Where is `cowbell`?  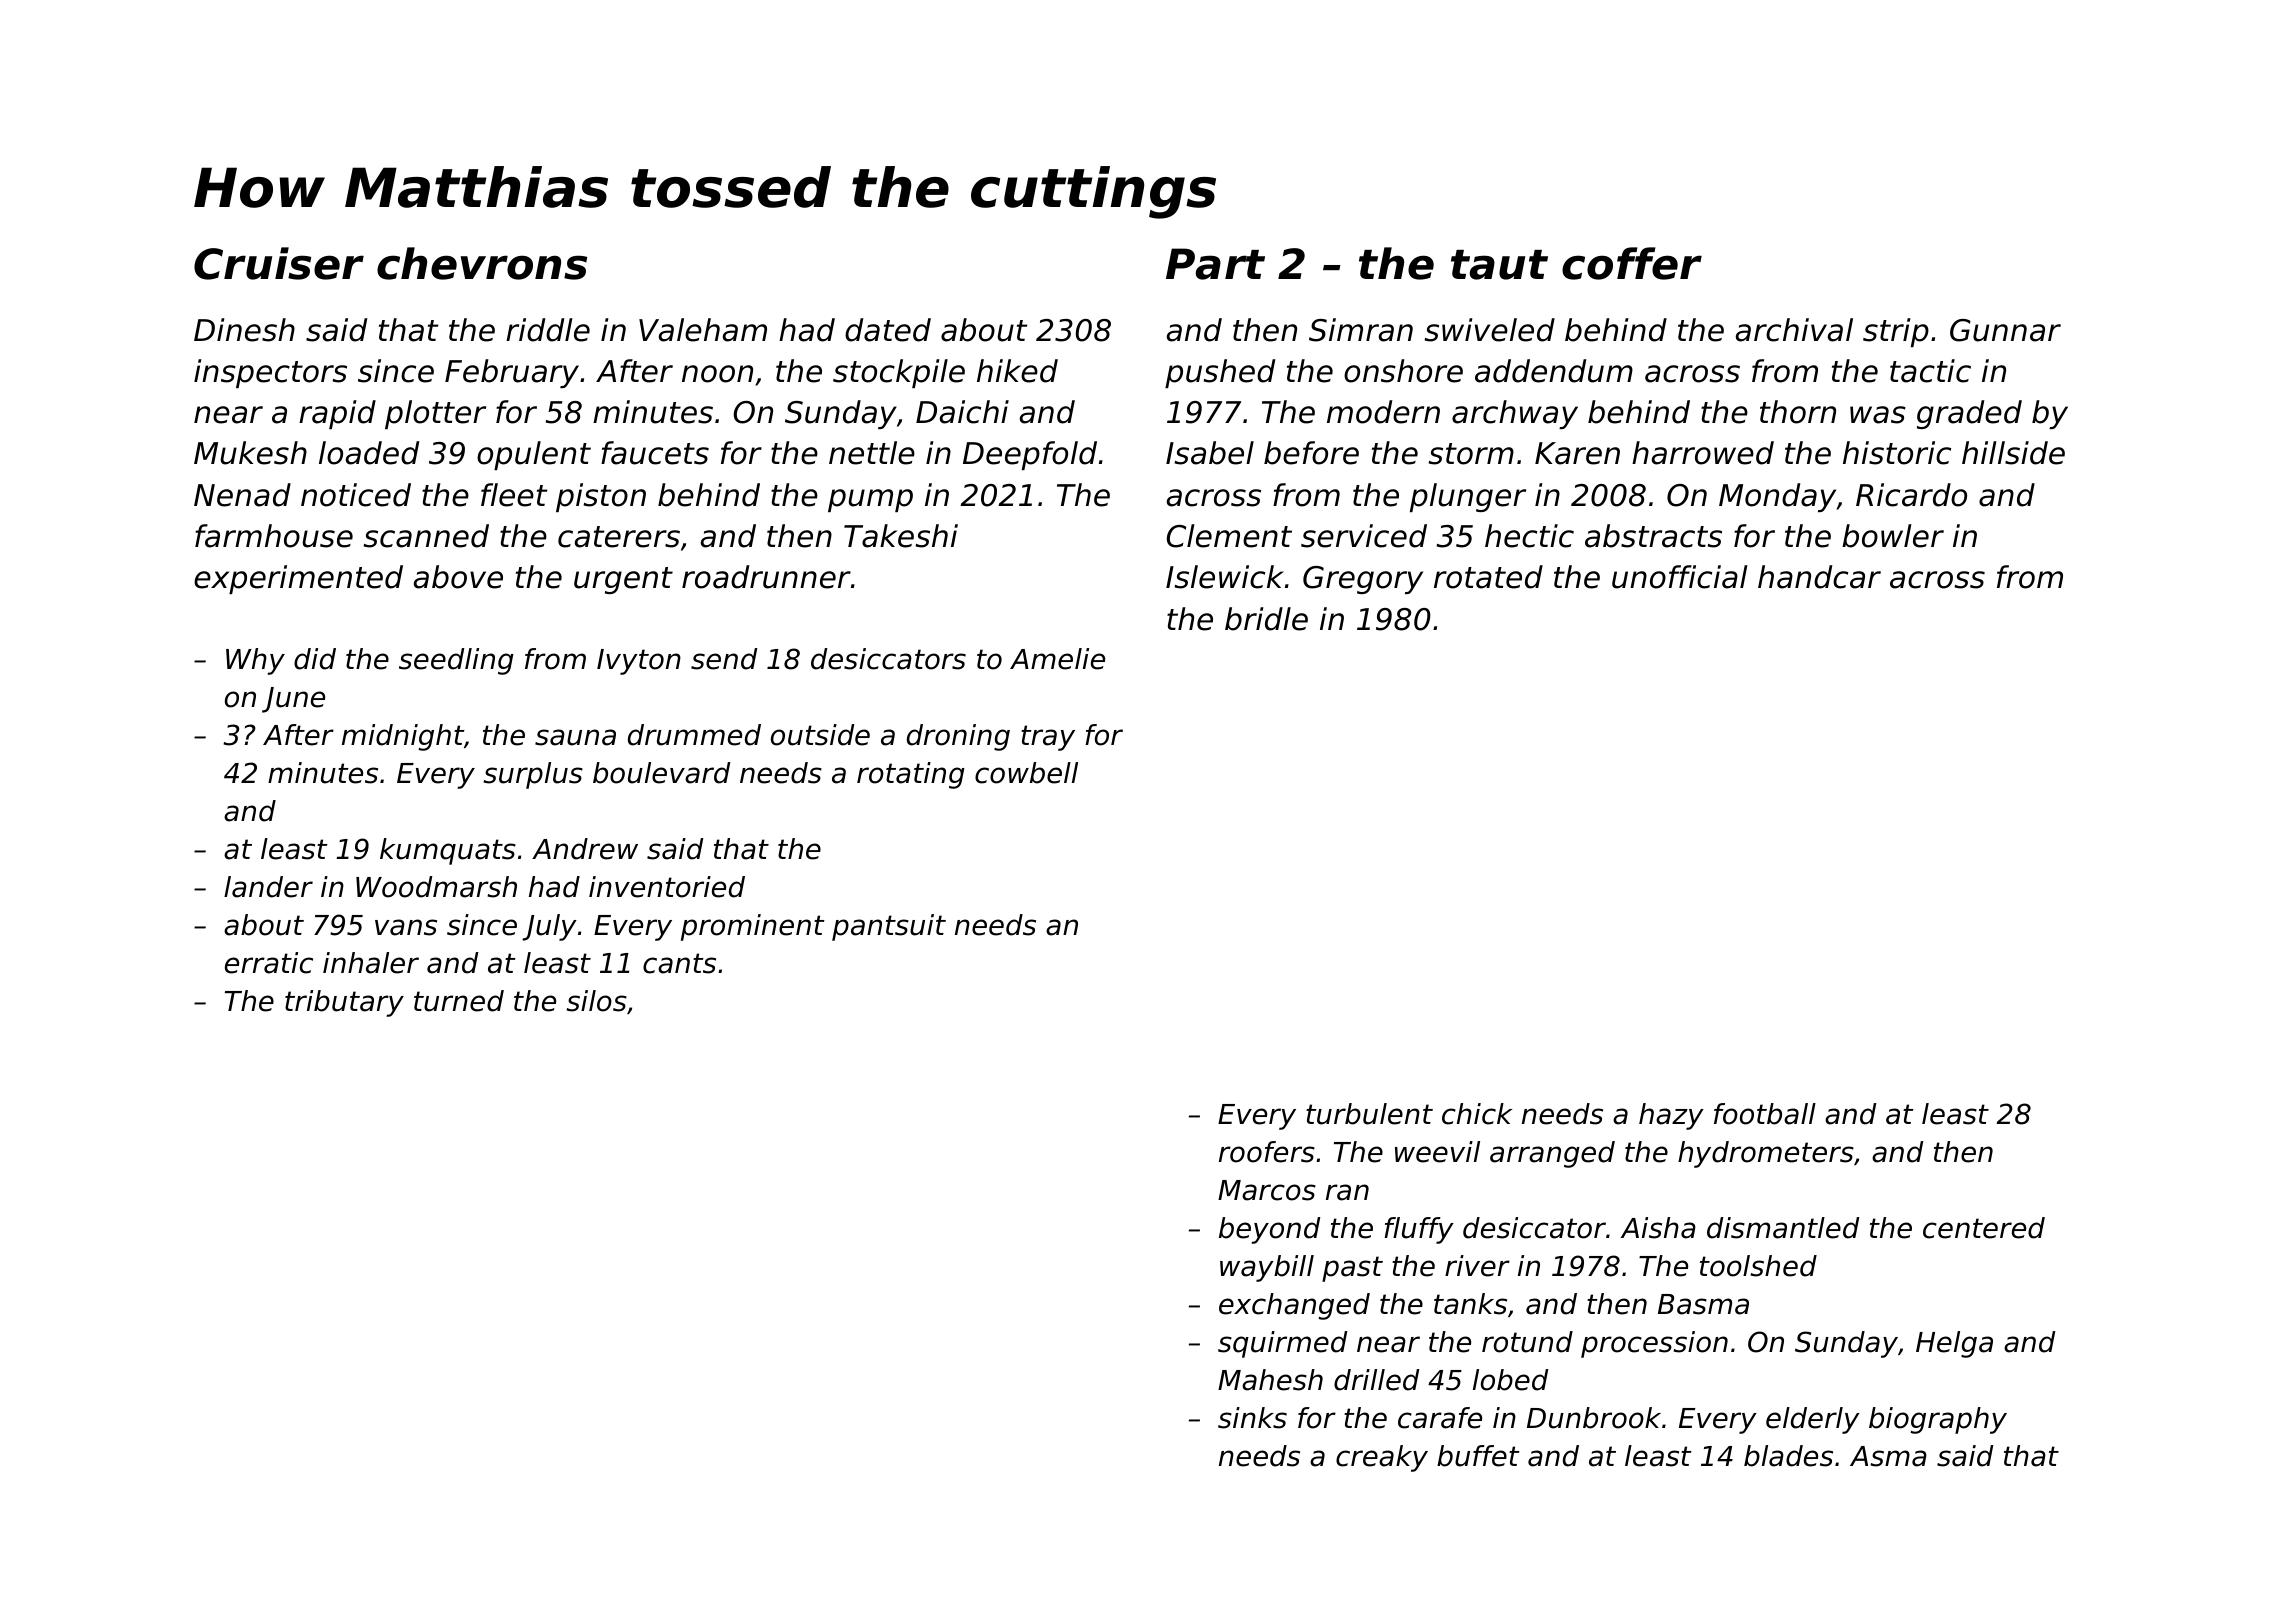 cowbell is located at coordinates (1026, 773).
